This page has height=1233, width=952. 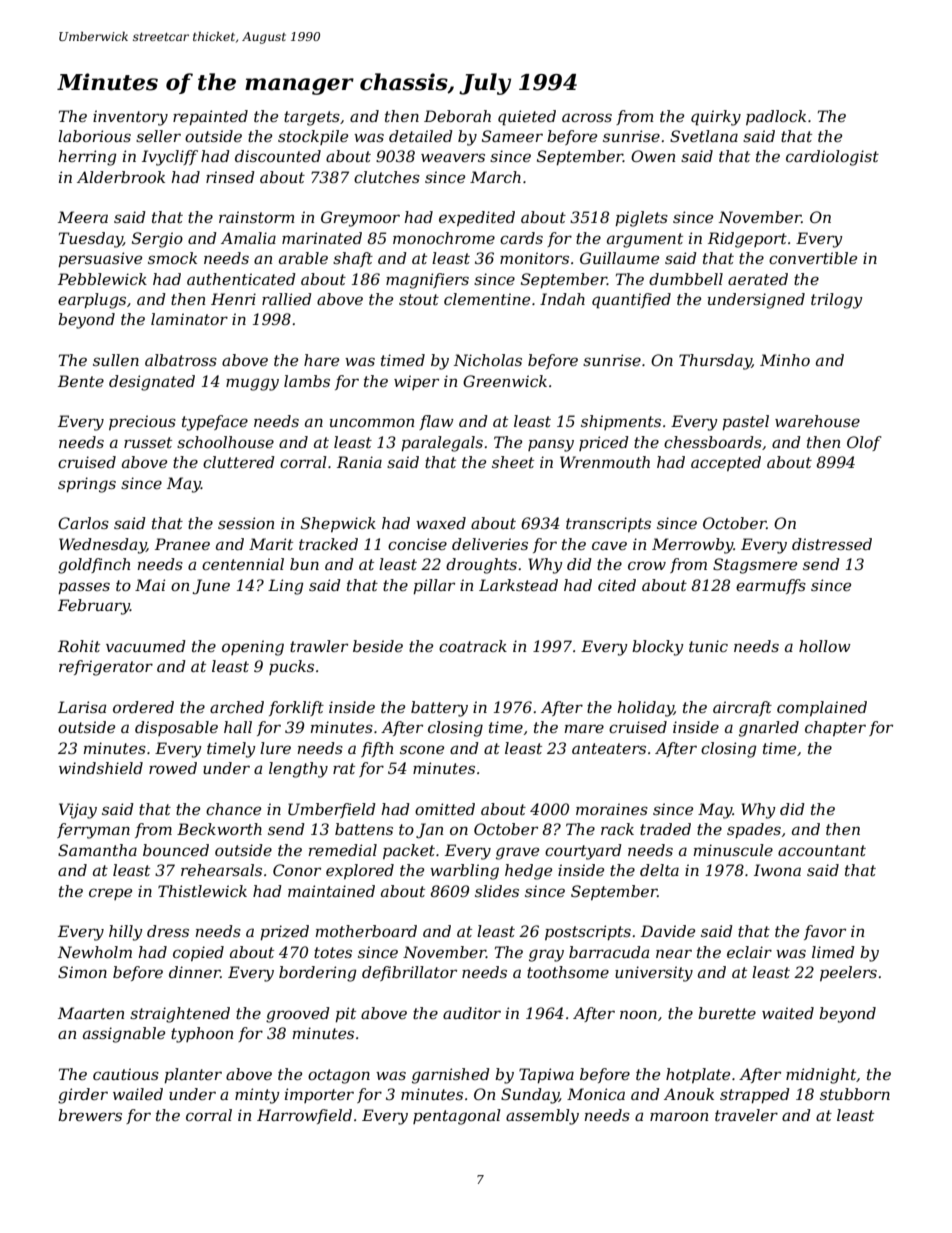 I want to click on assignable, so click(x=124, y=1035).
